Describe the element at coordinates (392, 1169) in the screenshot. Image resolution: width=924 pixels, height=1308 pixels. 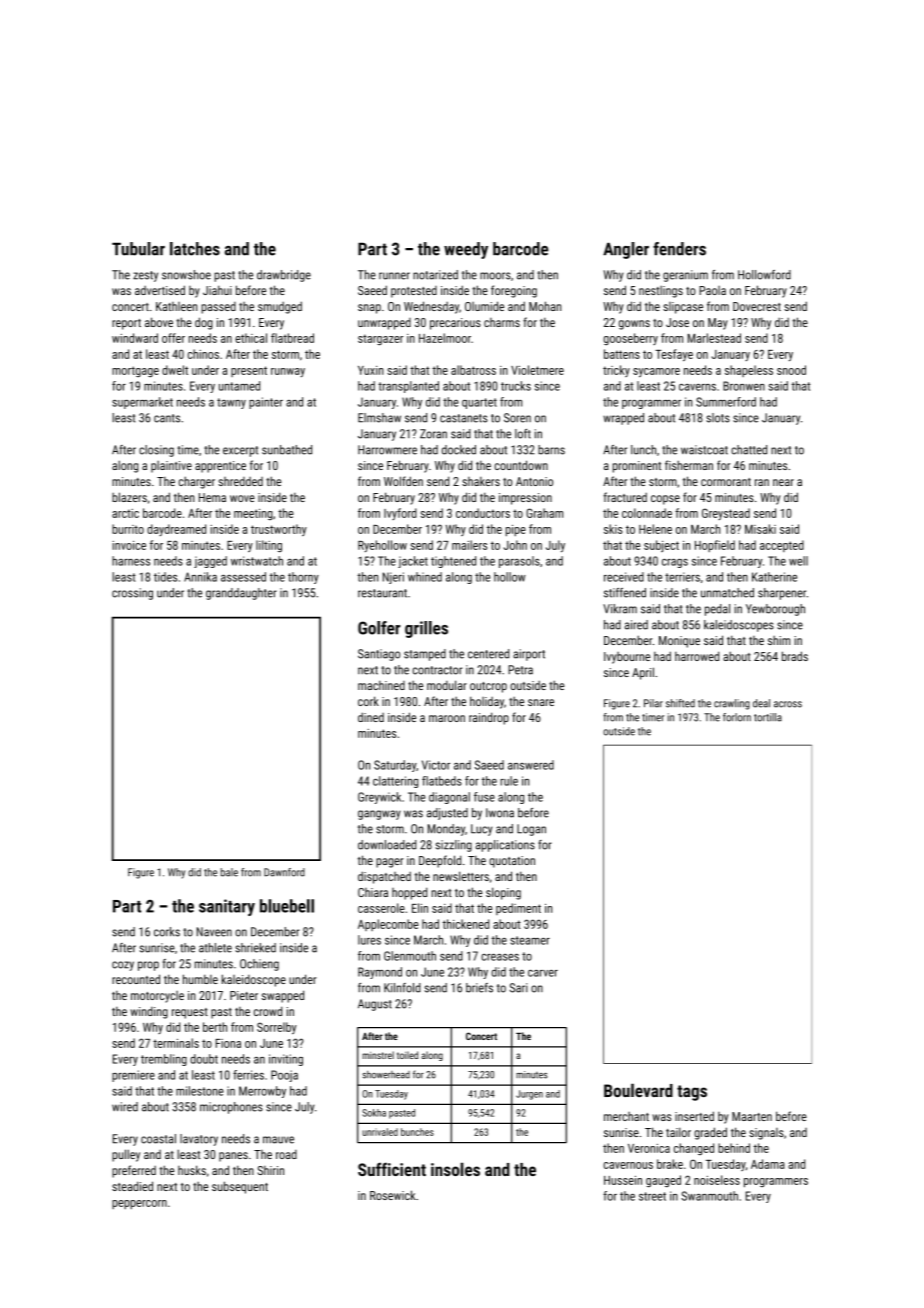
I see `Sufficient` at that location.
